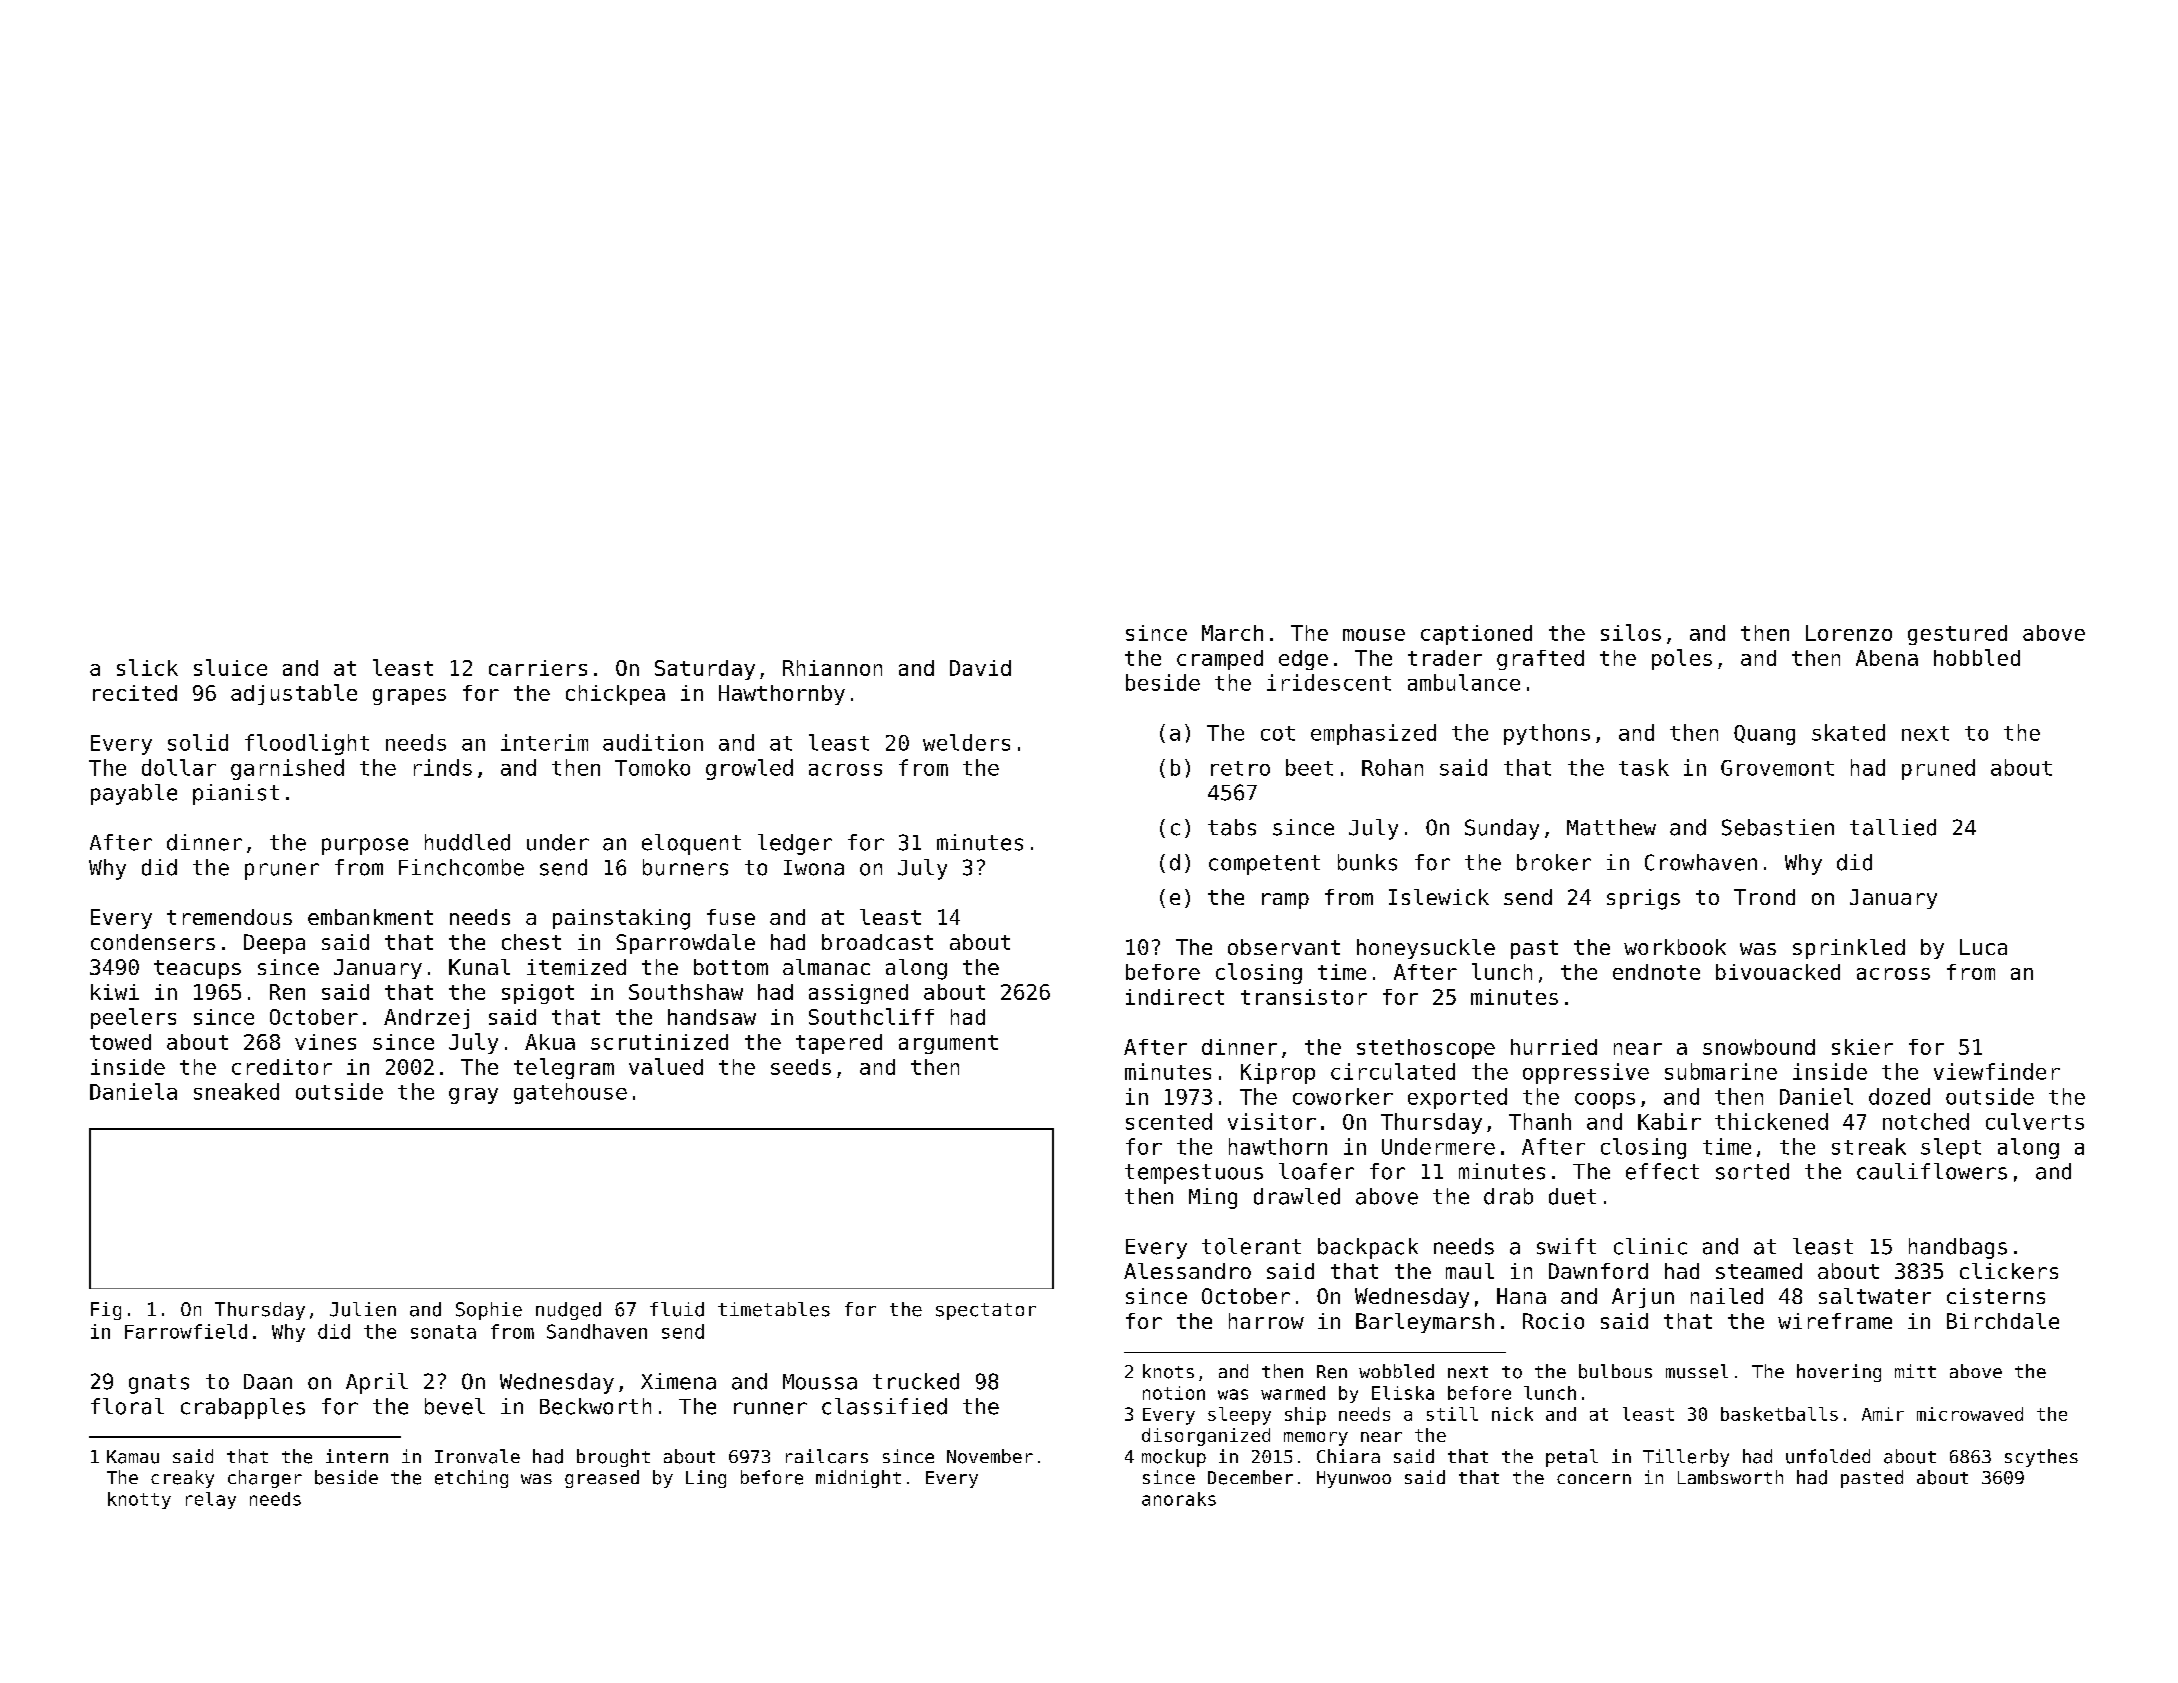  What do you see at coordinates (666, 1066) in the screenshot?
I see `valued` at bounding box center [666, 1066].
